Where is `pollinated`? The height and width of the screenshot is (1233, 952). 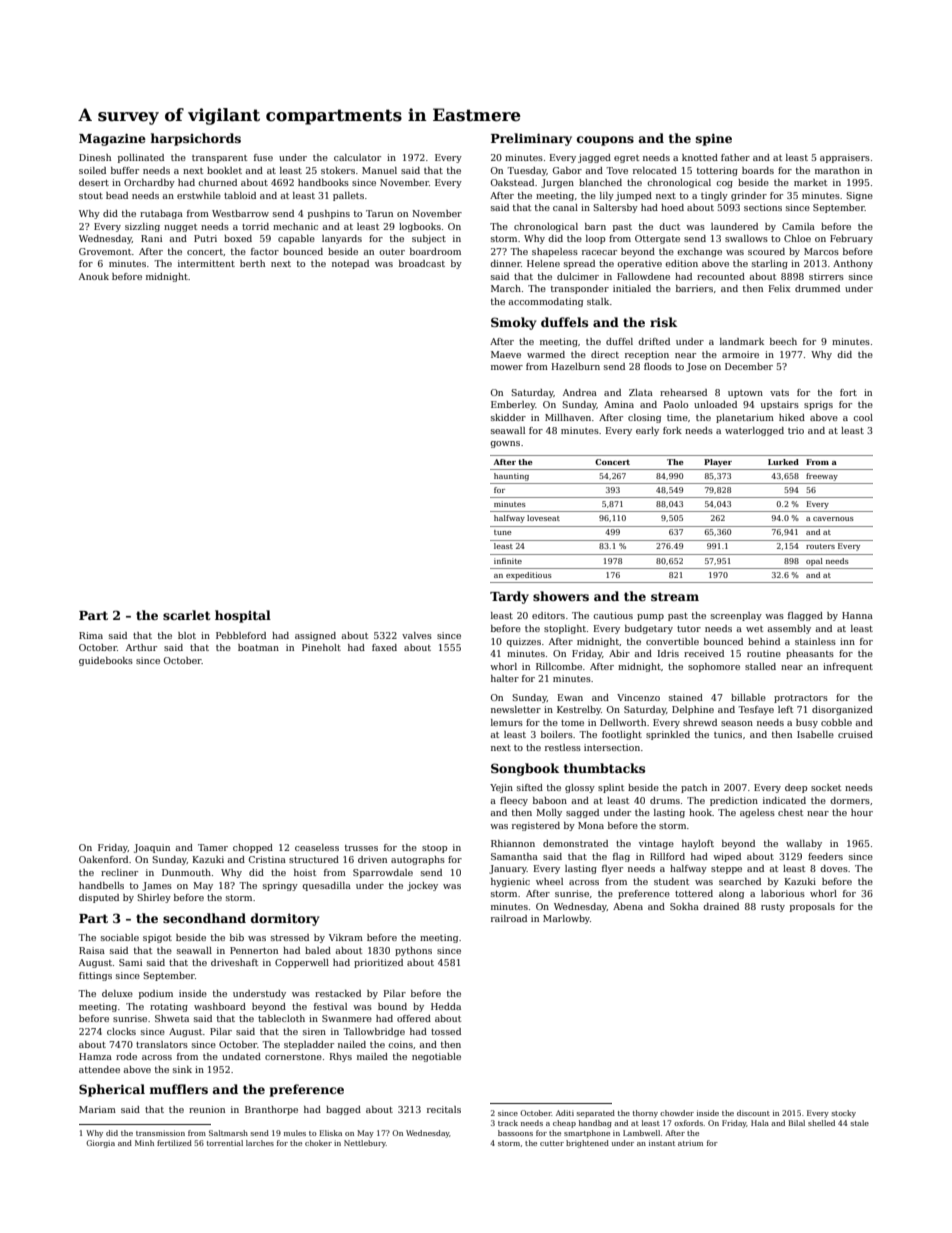
pollinated is located at coordinates (141, 158).
